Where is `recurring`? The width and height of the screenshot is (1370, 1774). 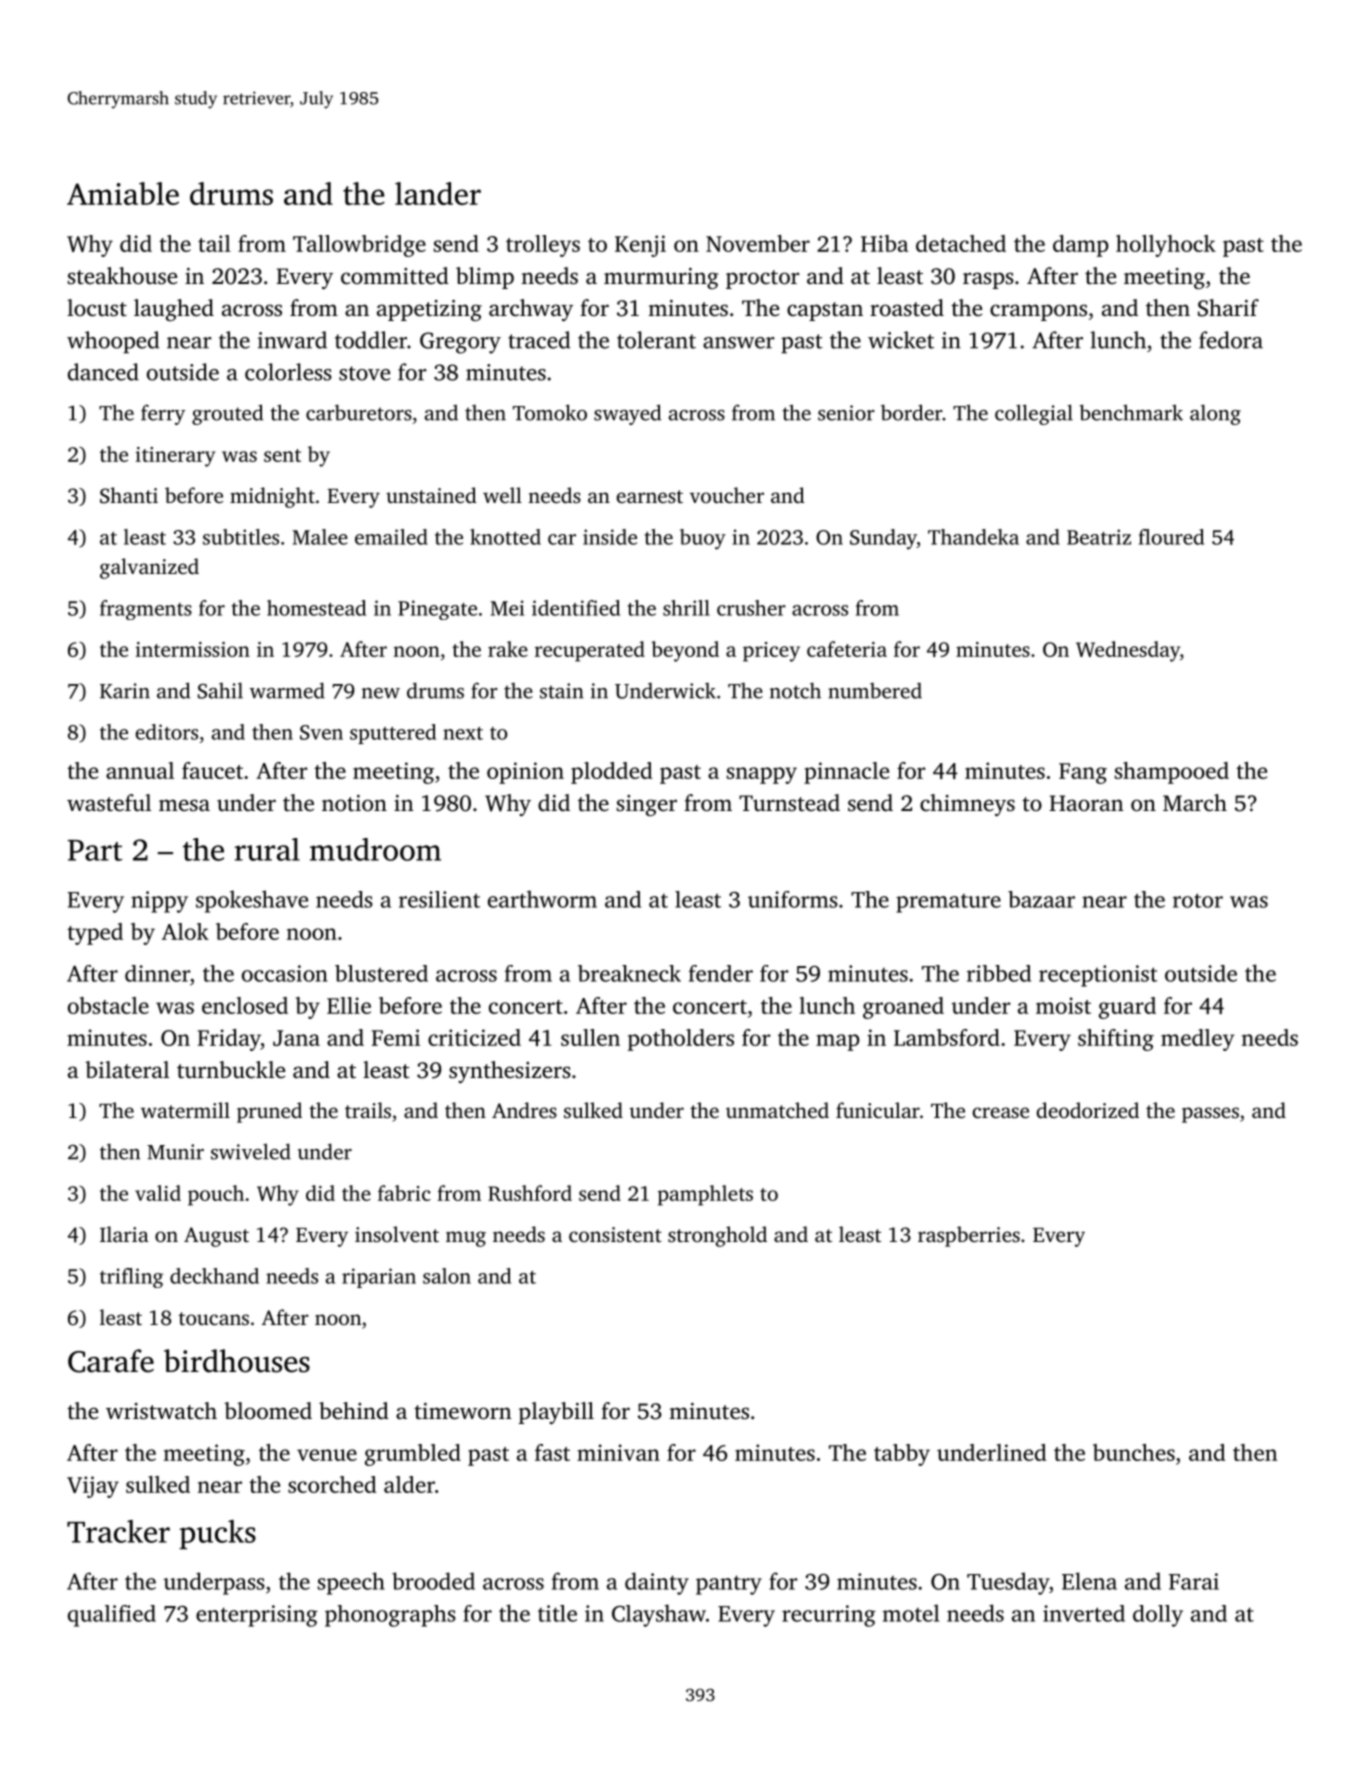 recurring is located at coordinates (829, 1616).
